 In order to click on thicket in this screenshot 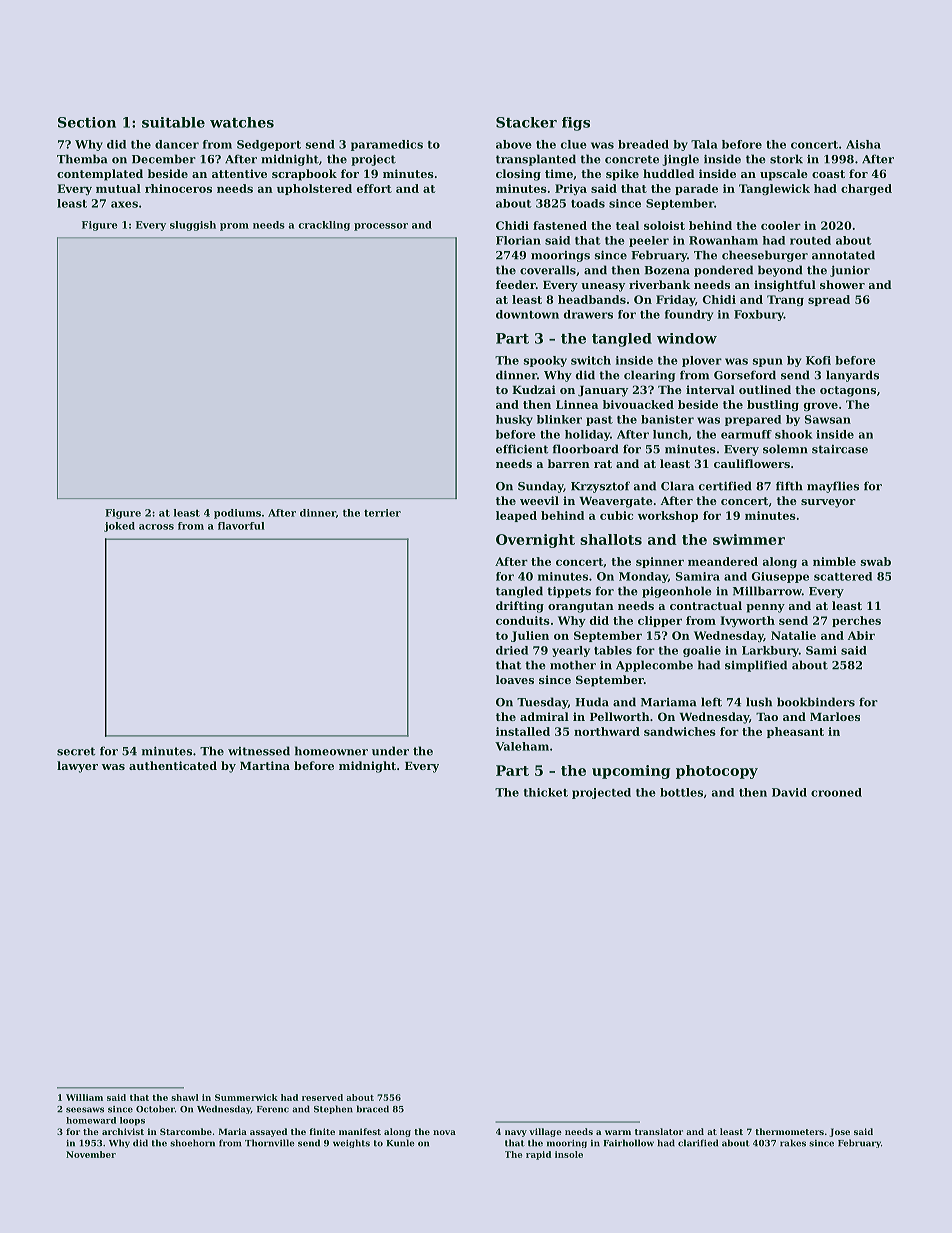, I will do `click(546, 792)`.
